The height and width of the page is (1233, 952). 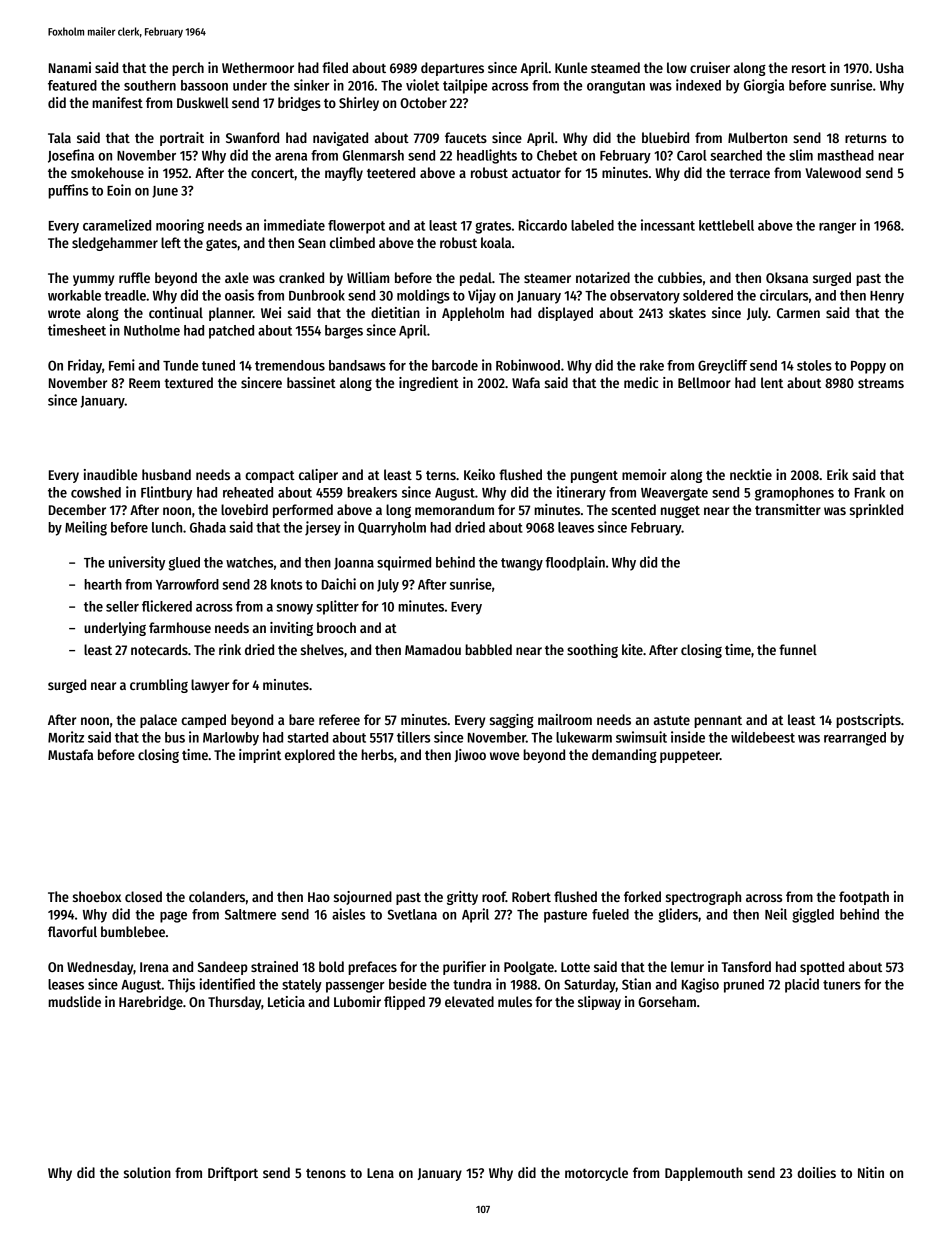 What do you see at coordinates (864, 898) in the page?
I see `footpath` at bounding box center [864, 898].
